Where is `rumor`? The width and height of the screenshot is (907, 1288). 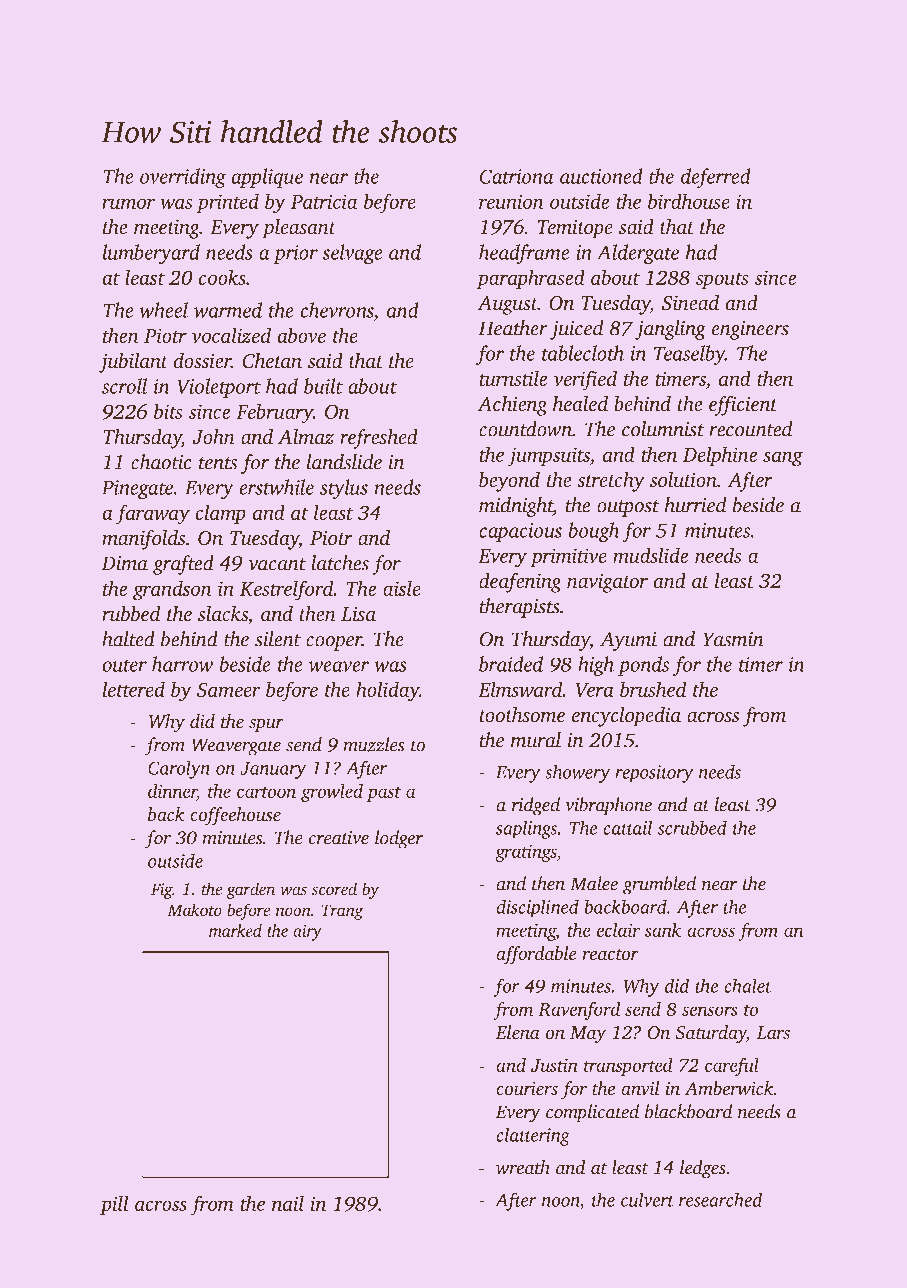 rumor is located at coordinates (128, 203).
